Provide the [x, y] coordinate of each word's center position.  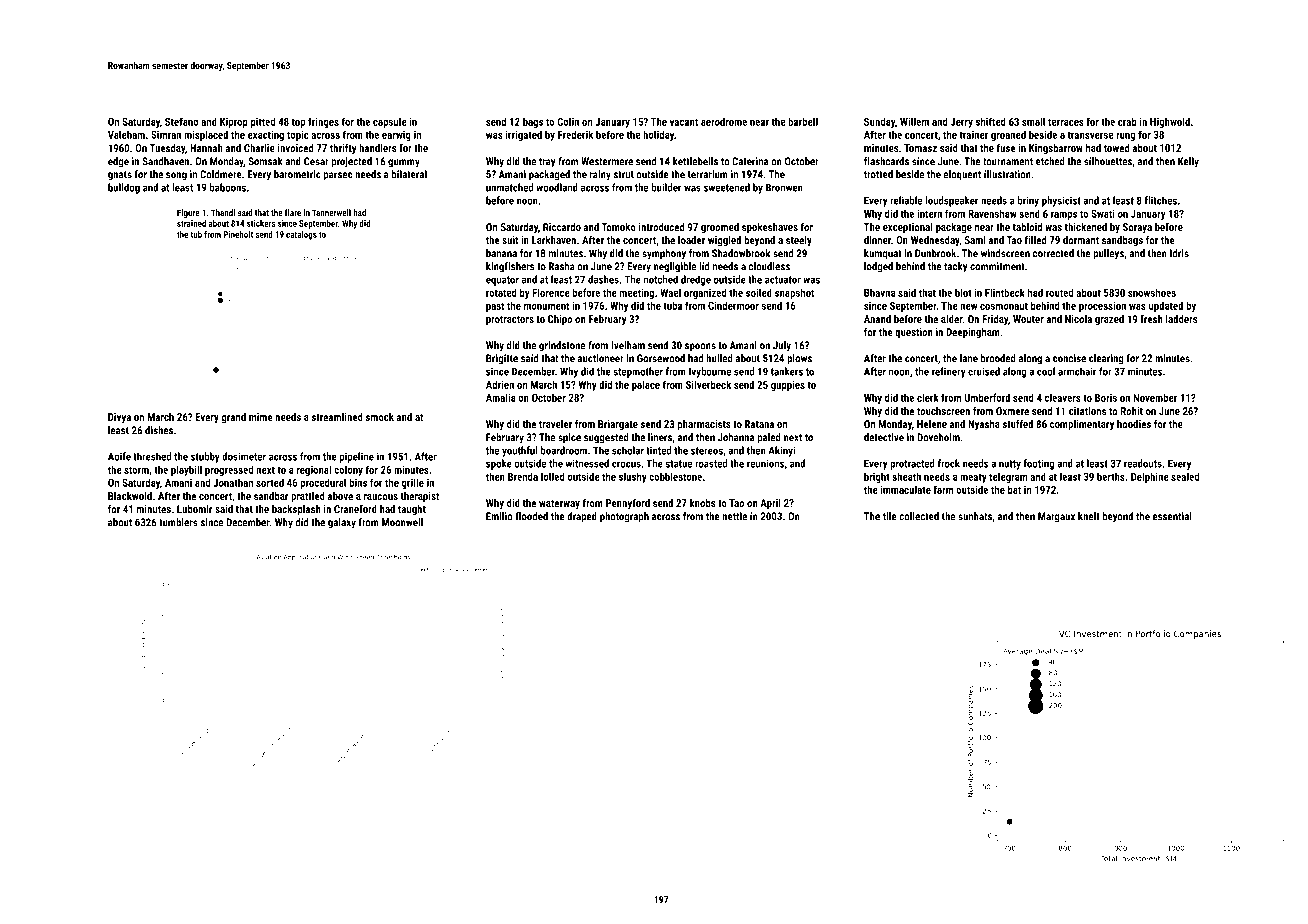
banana [501, 253]
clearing [1106, 359]
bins [358, 482]
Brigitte [502, 359]
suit [510, 240]
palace [646, 385]
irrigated [524, 135]
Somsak [265, 161]
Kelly [1188, 162]
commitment [997, 266]
